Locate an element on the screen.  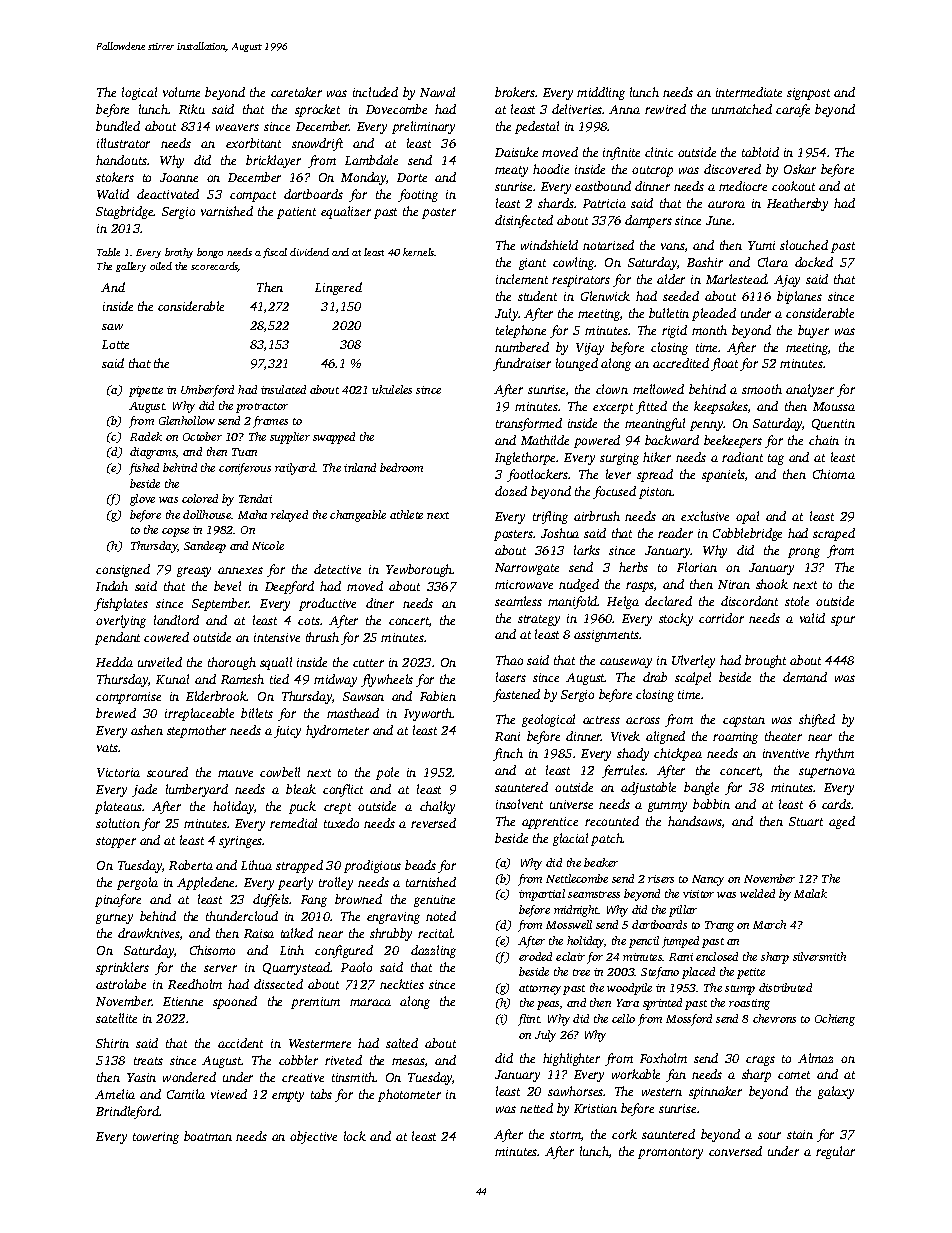
galaxy is located at coordinates (836, 1092).
